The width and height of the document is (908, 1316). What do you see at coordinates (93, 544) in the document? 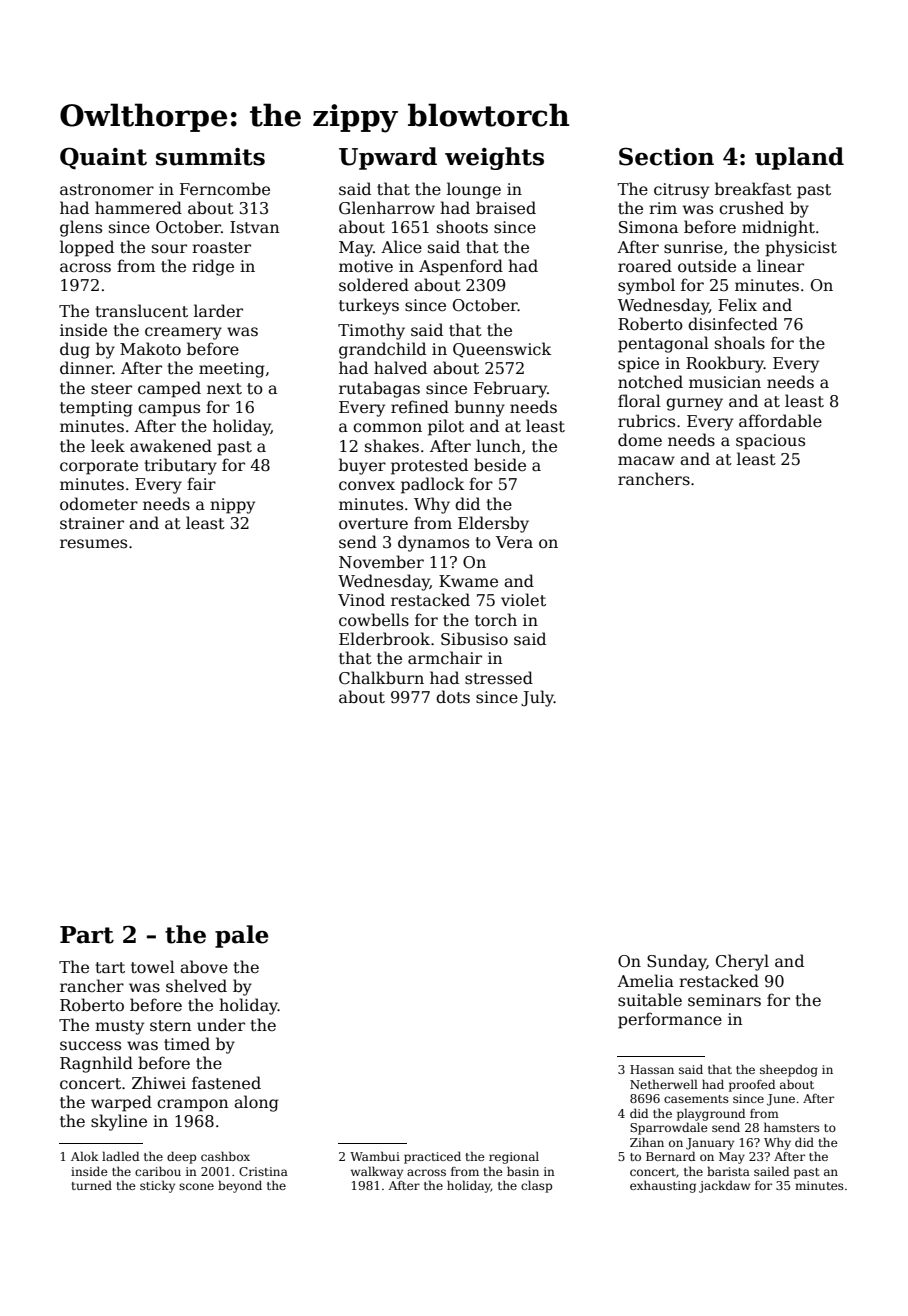
I see `resumes` at bounding box center [93, 544].
